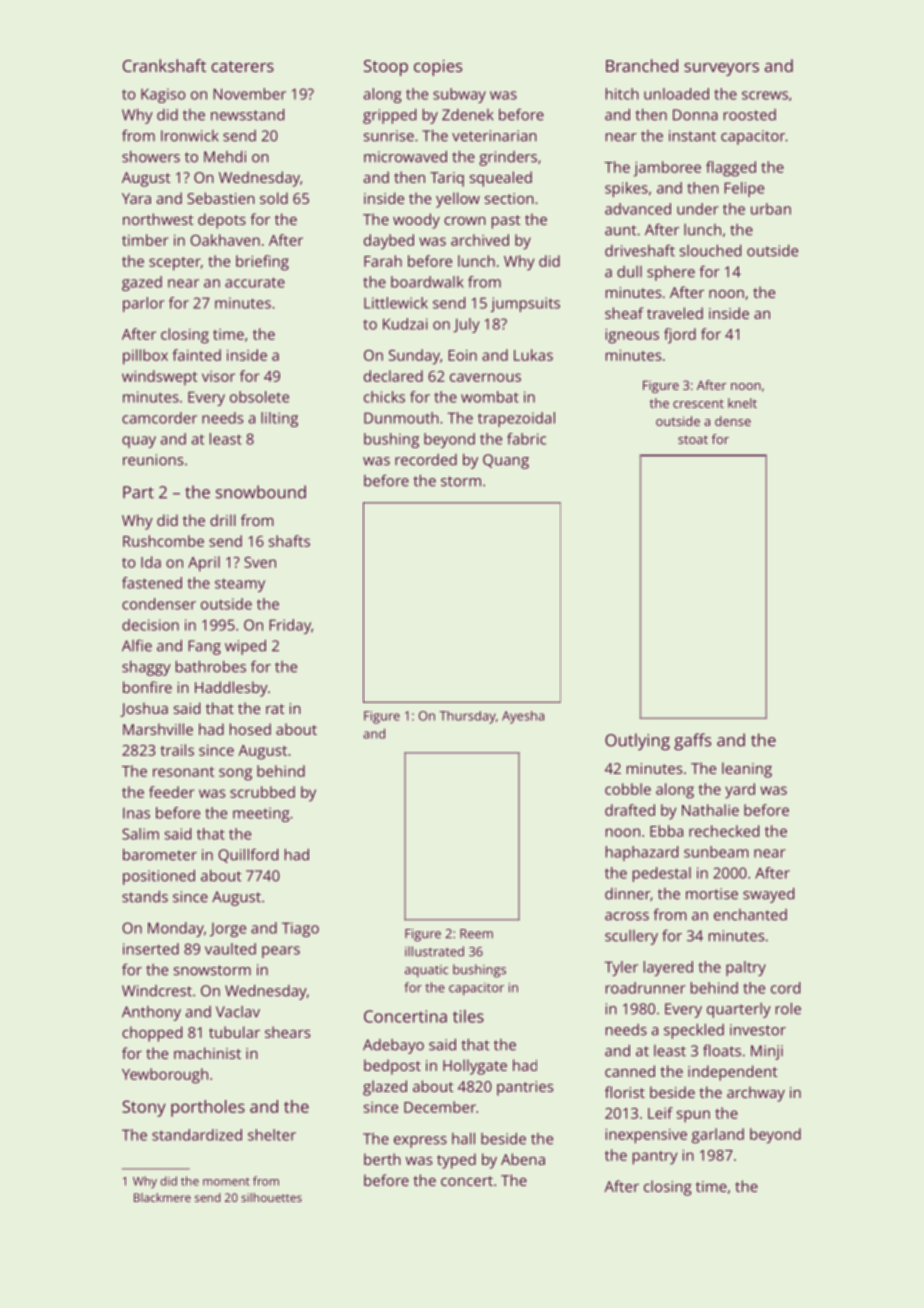 The height and width of the image is (1308, 924). I want to click on shelter, so click(272, 1135).
